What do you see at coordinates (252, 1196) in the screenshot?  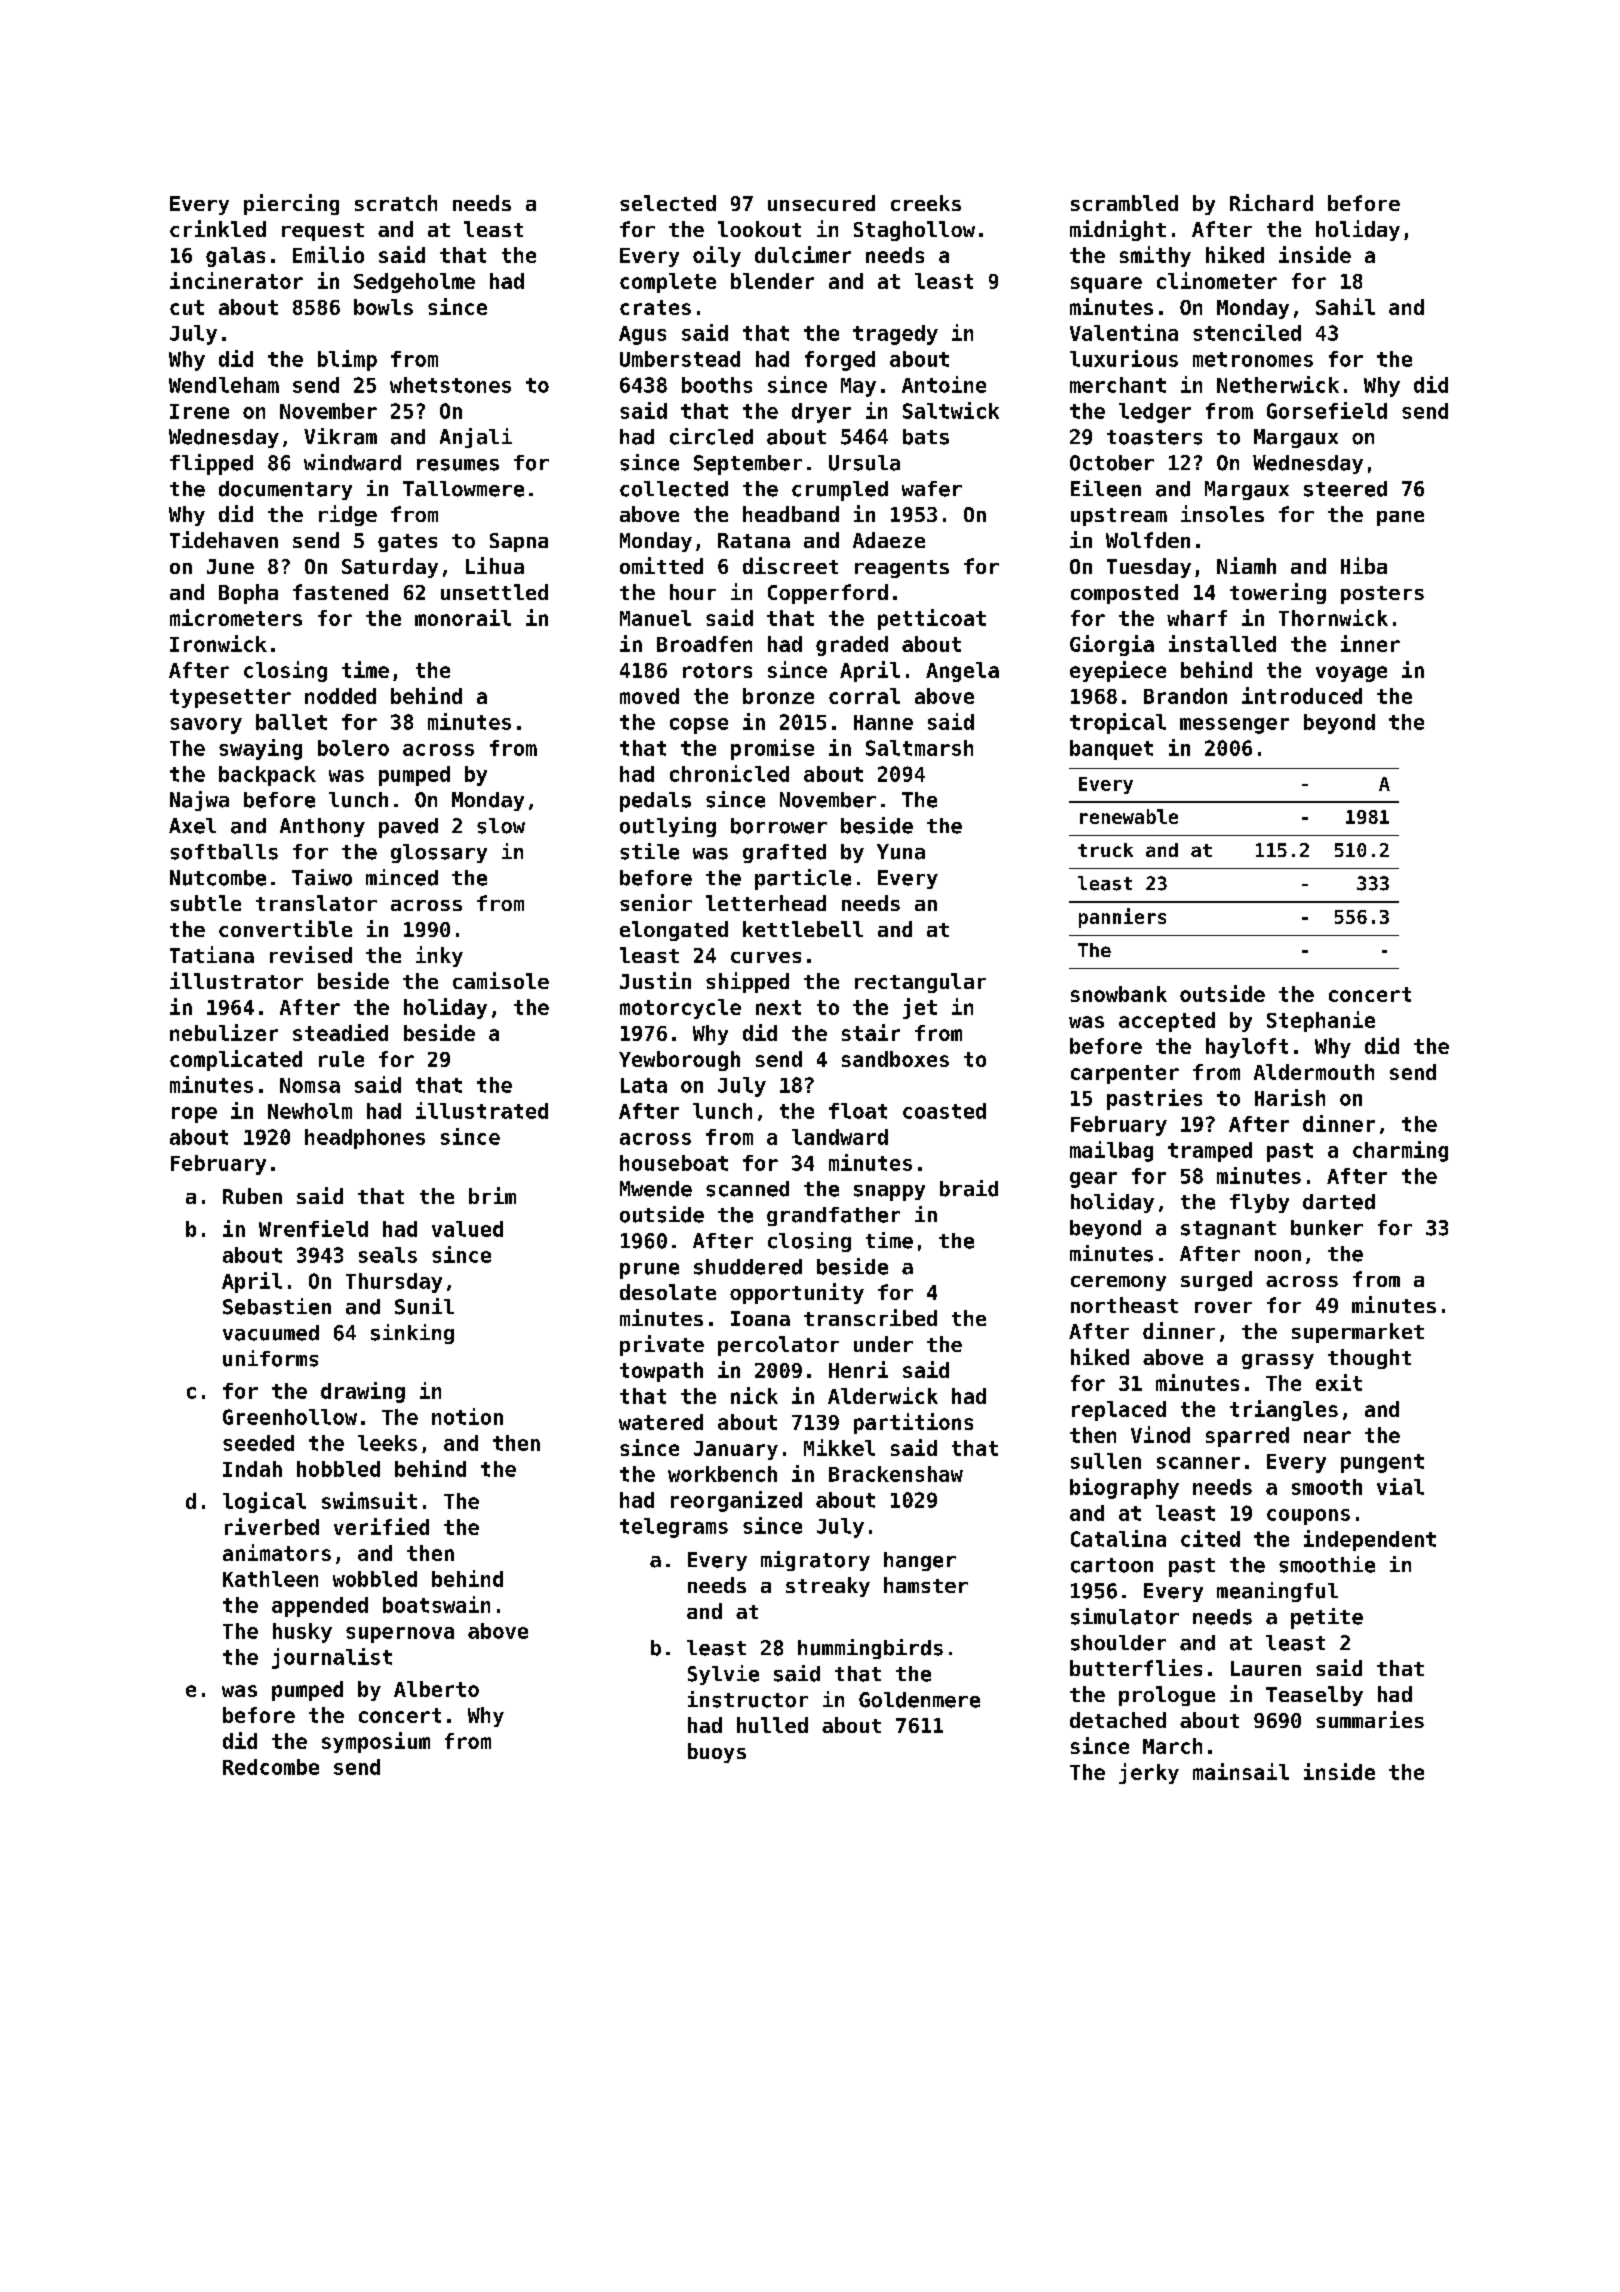 I see `Ruben` at bounding box center [252, 1196].
